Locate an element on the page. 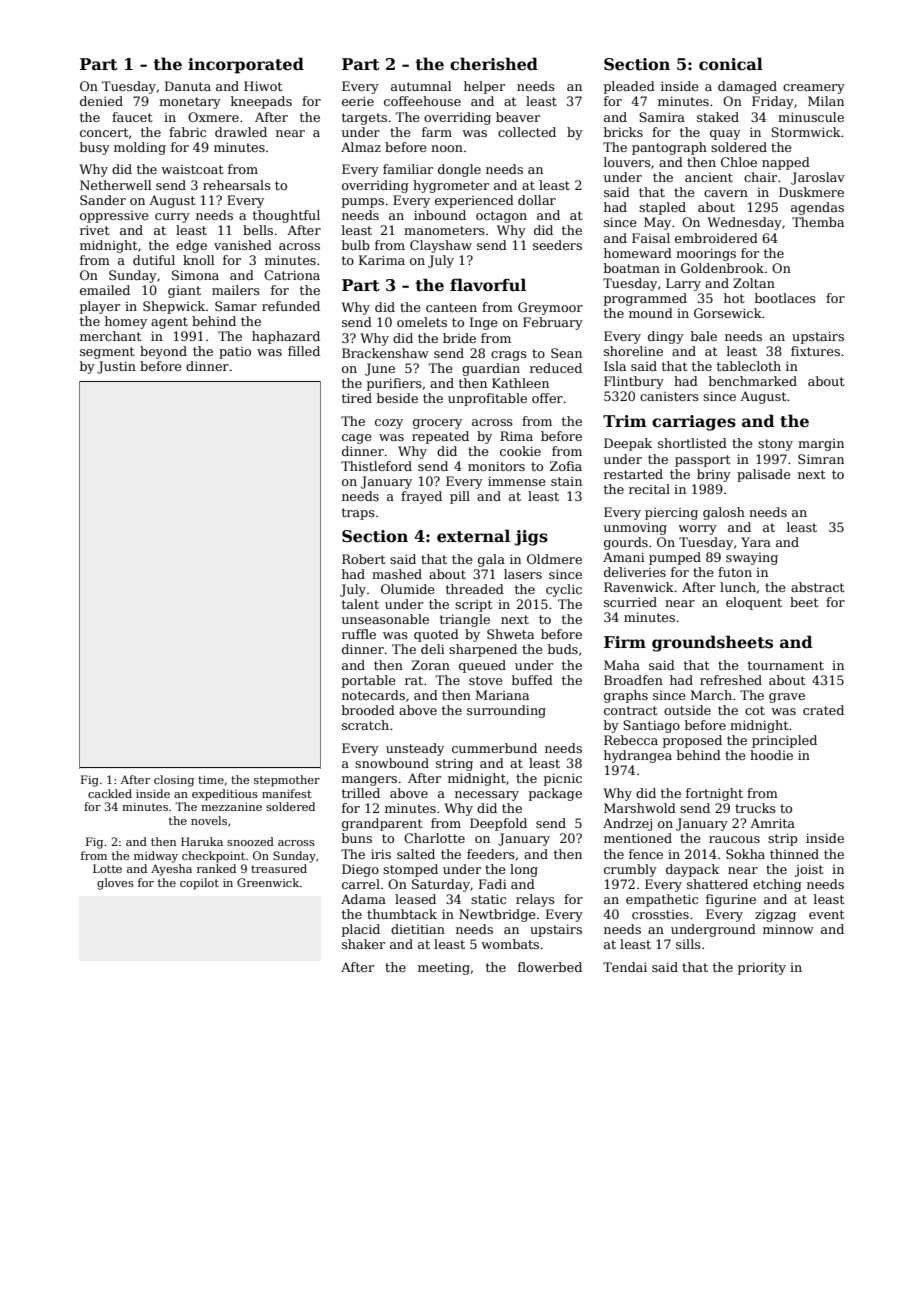 This image has width=924, height=1308. ruffle is located at coordinates (359, 634).
